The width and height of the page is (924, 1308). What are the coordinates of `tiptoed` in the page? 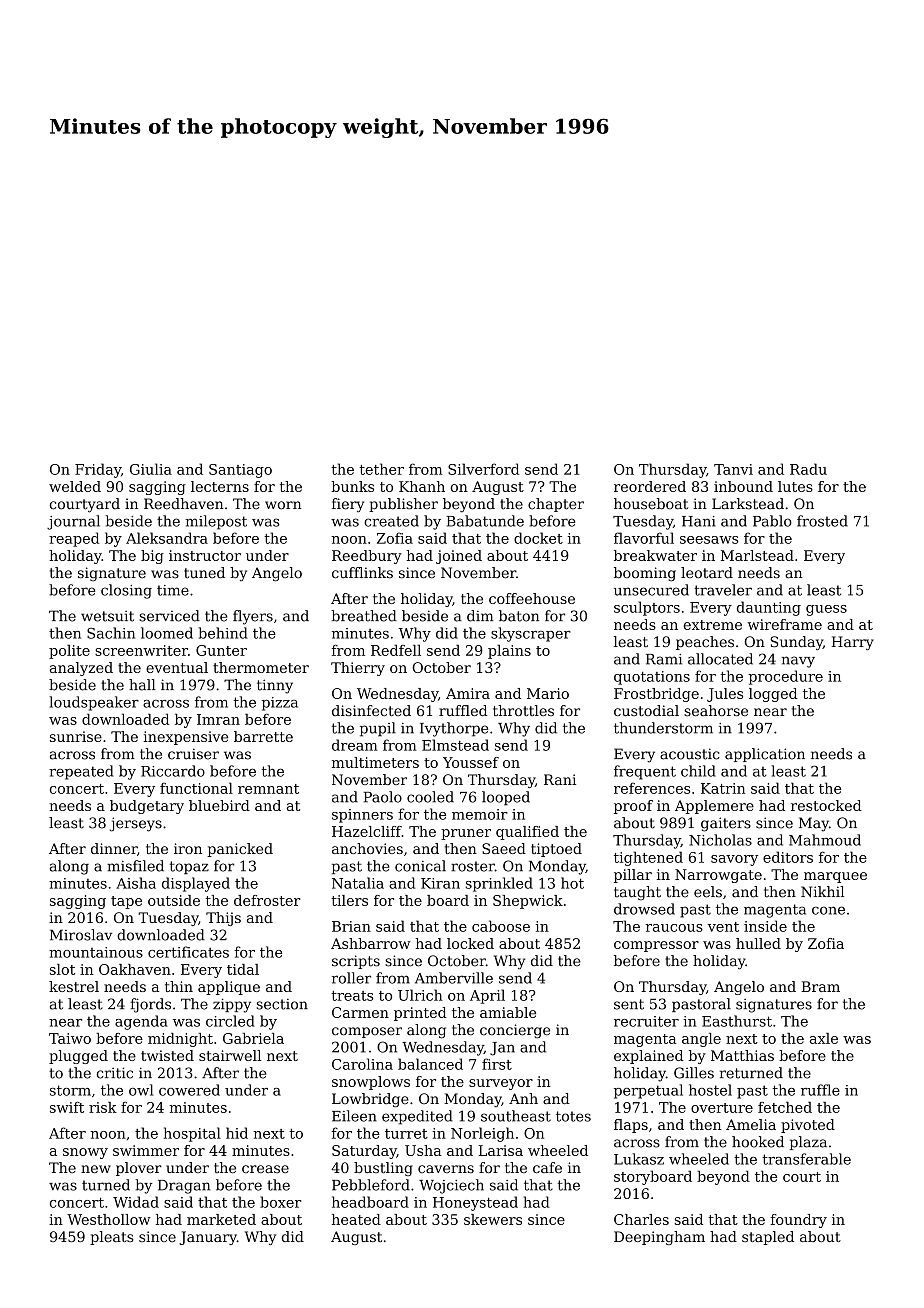 It's located at (556, 850).
